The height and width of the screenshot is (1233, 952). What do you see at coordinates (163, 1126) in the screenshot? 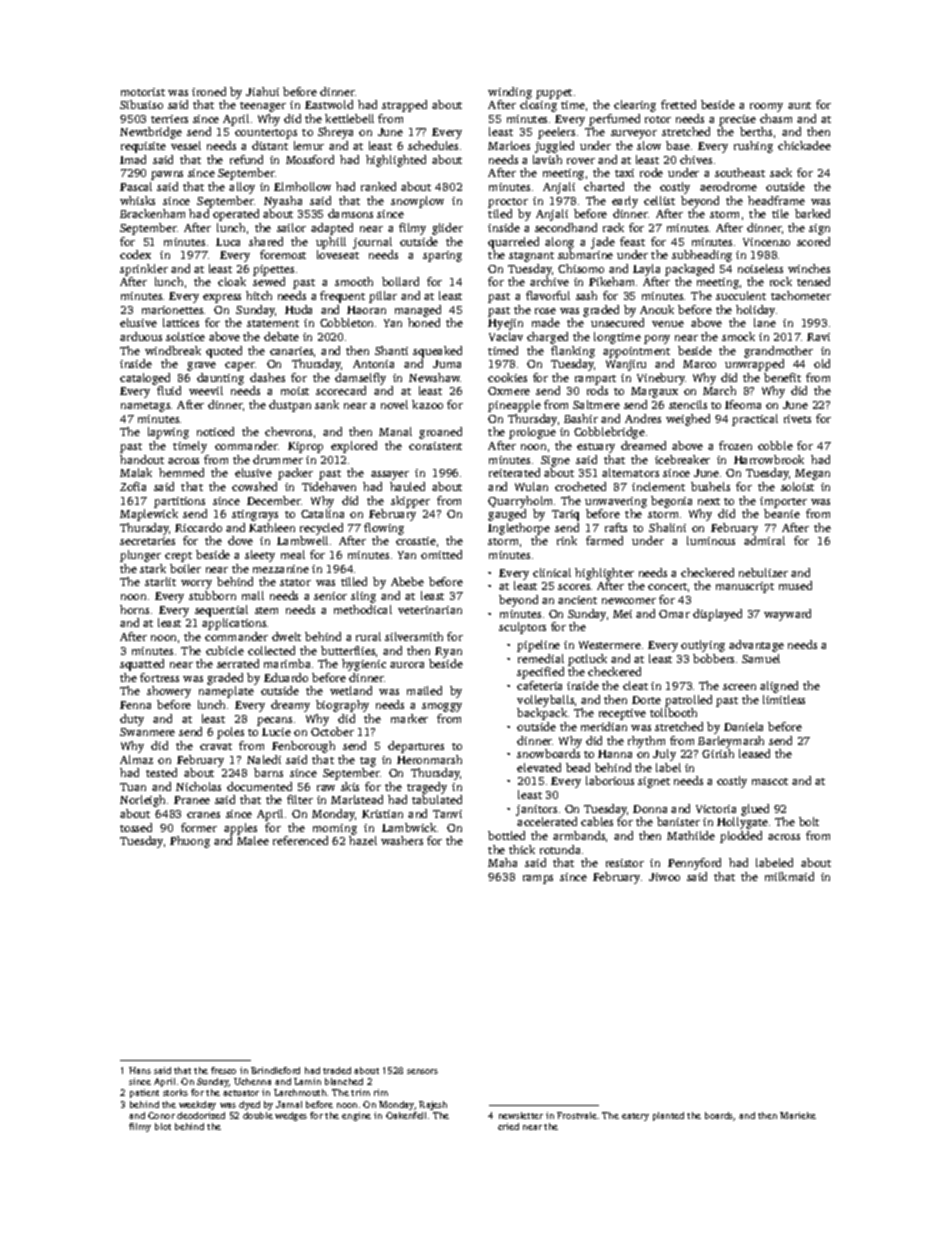
I see `blot` at bounding box center [163, 1126].
